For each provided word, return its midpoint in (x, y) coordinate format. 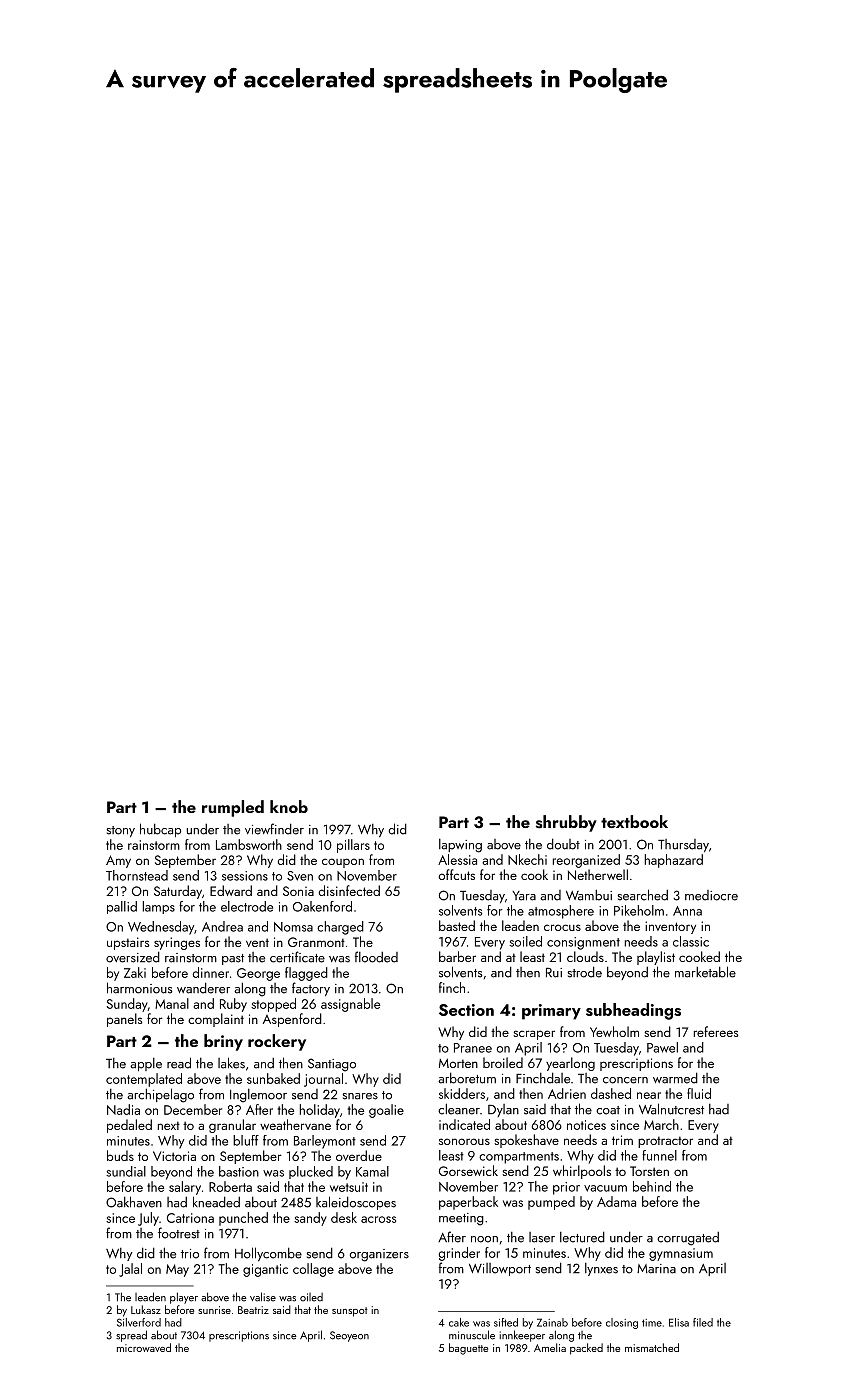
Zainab (552, 1322)
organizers (379, 1255)
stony (121, 831)
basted (457, 925)
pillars (353, 846)
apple (146, 1064)
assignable (350, 1005)
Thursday (683, 845)
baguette (468, 1349)
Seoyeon (349, 1336)
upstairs (128, 943)
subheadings (633, 1011)
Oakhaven (134, 1202)
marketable (705, 972)
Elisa (679, 1322)
